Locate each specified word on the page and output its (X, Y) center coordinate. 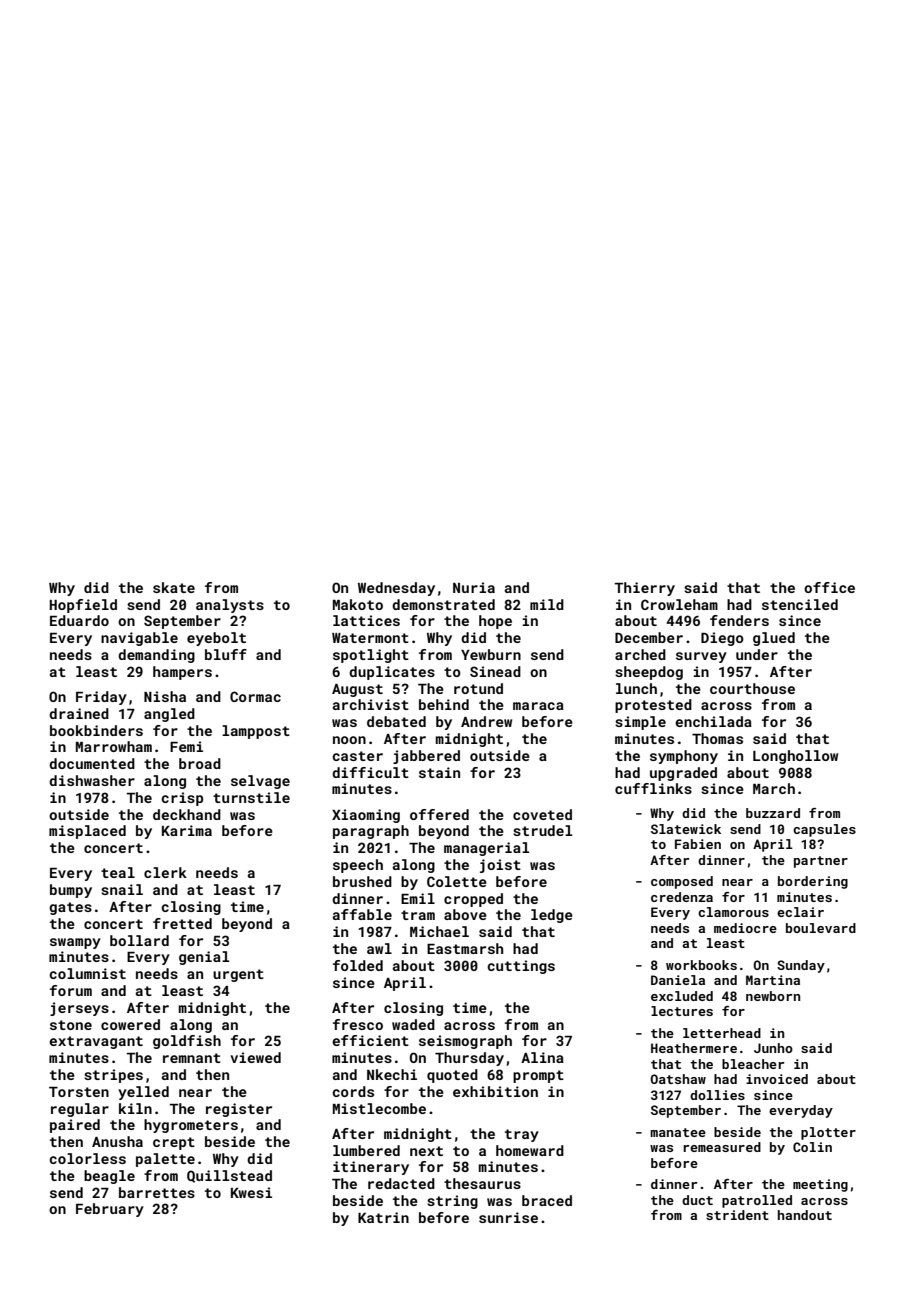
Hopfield (83, 606)
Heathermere (694, 1048)
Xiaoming (366, 816)
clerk (165, 872)
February (110, 1210)
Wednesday (396, 589)
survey (701, 657)
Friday (101, 698)
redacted (401, 1183)
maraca (538, 706)
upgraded (683, 774)
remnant (192, 1058)
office (829, 587)
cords (353, 1091)
